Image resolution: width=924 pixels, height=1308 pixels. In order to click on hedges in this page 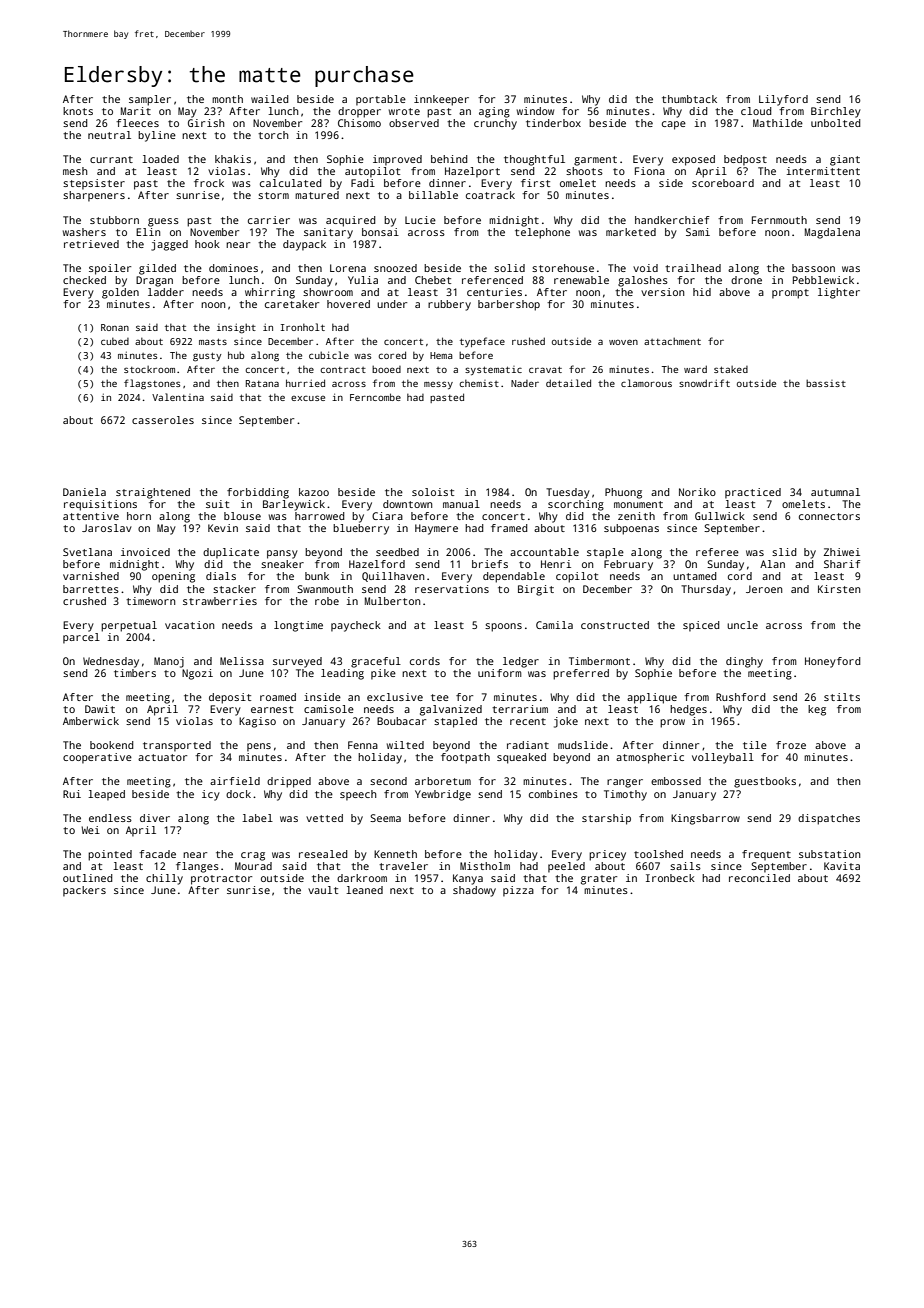, I will do `click(688, 710)`.
